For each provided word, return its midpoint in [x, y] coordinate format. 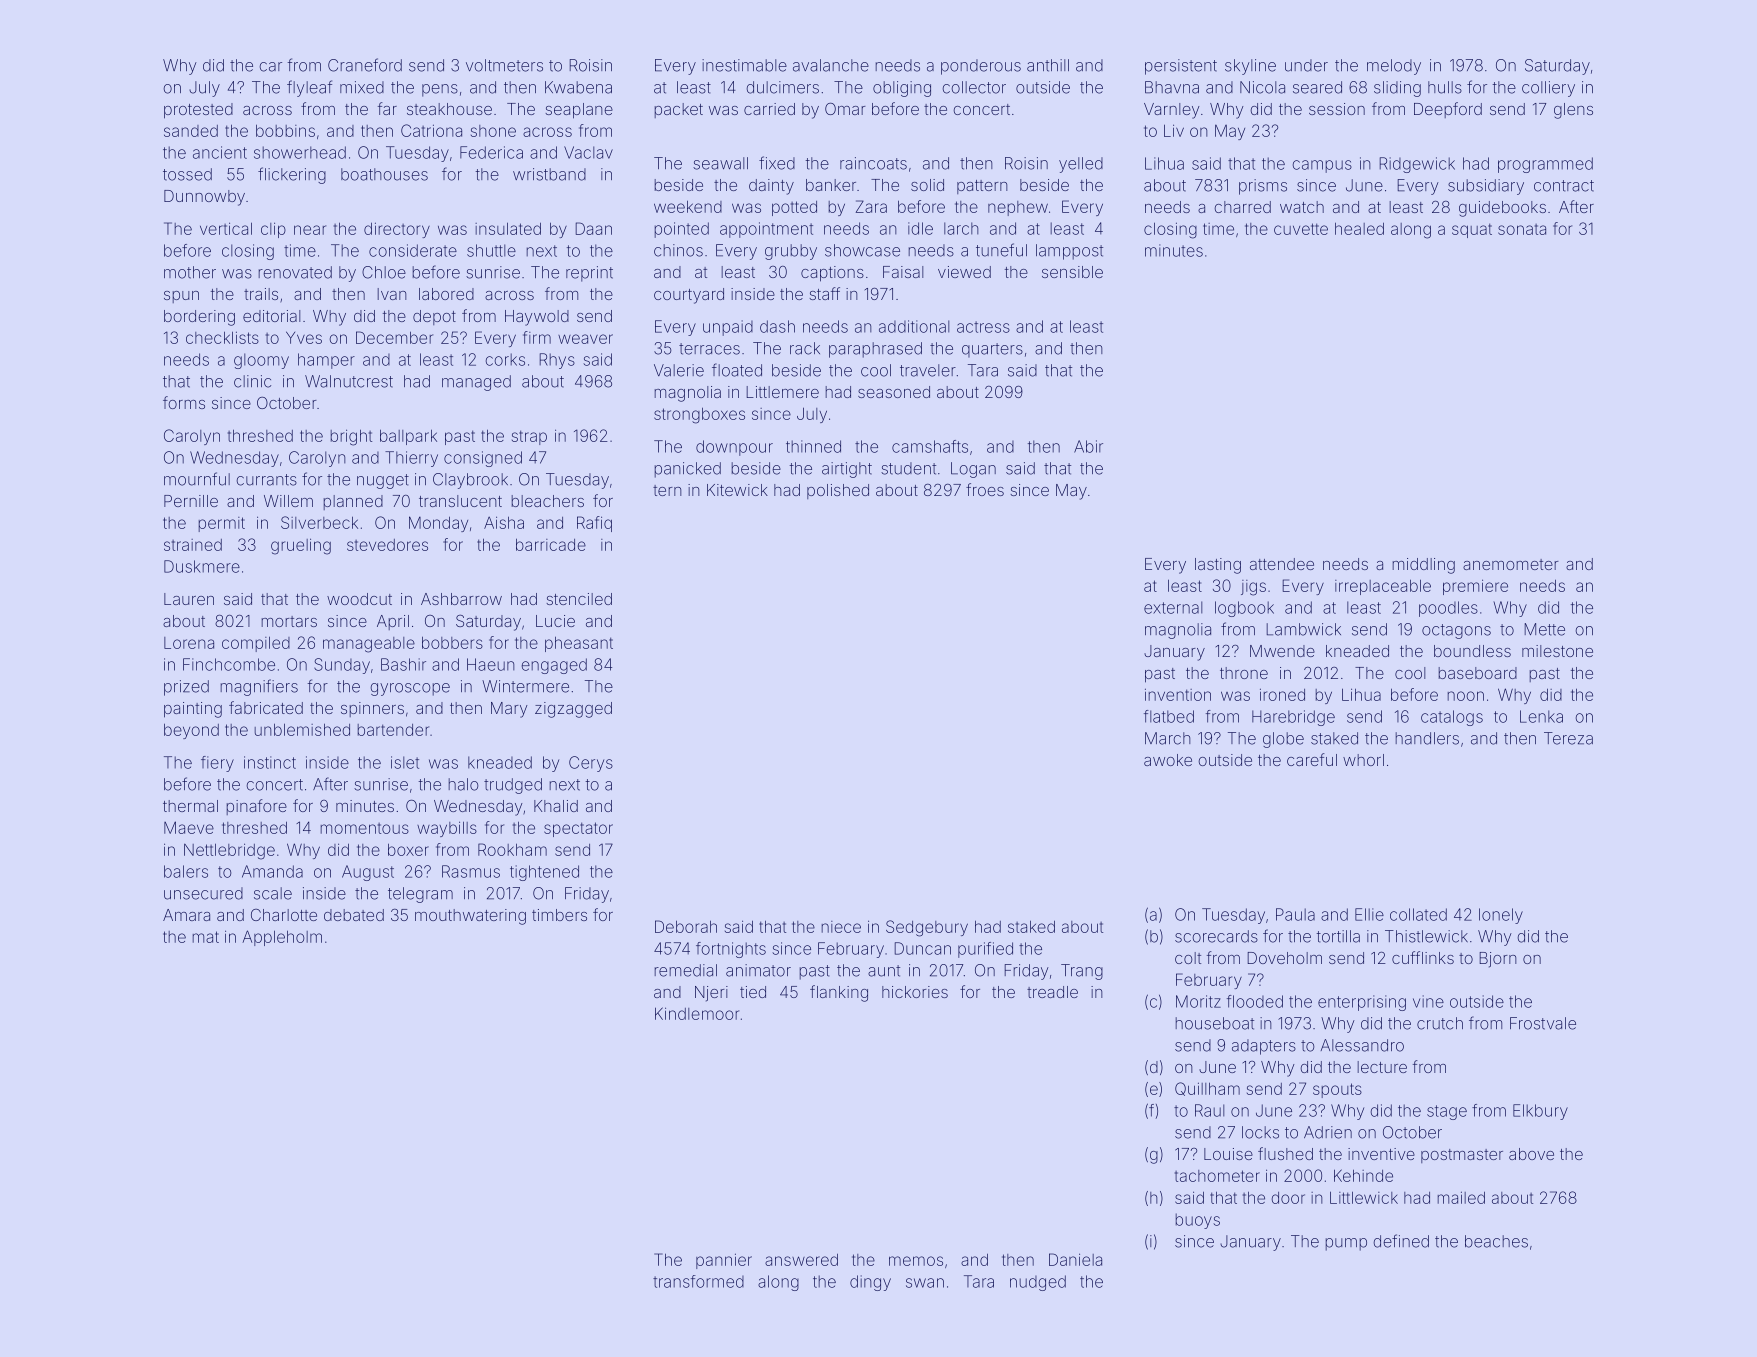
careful [1312, 759]
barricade [551, 544]
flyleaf [309, 88]
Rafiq [594, 524]
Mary [509, 710]
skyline [1250, 67]
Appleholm [282, 938]
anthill [1048, 65]
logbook [1244, 609]
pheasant [579, 644]
